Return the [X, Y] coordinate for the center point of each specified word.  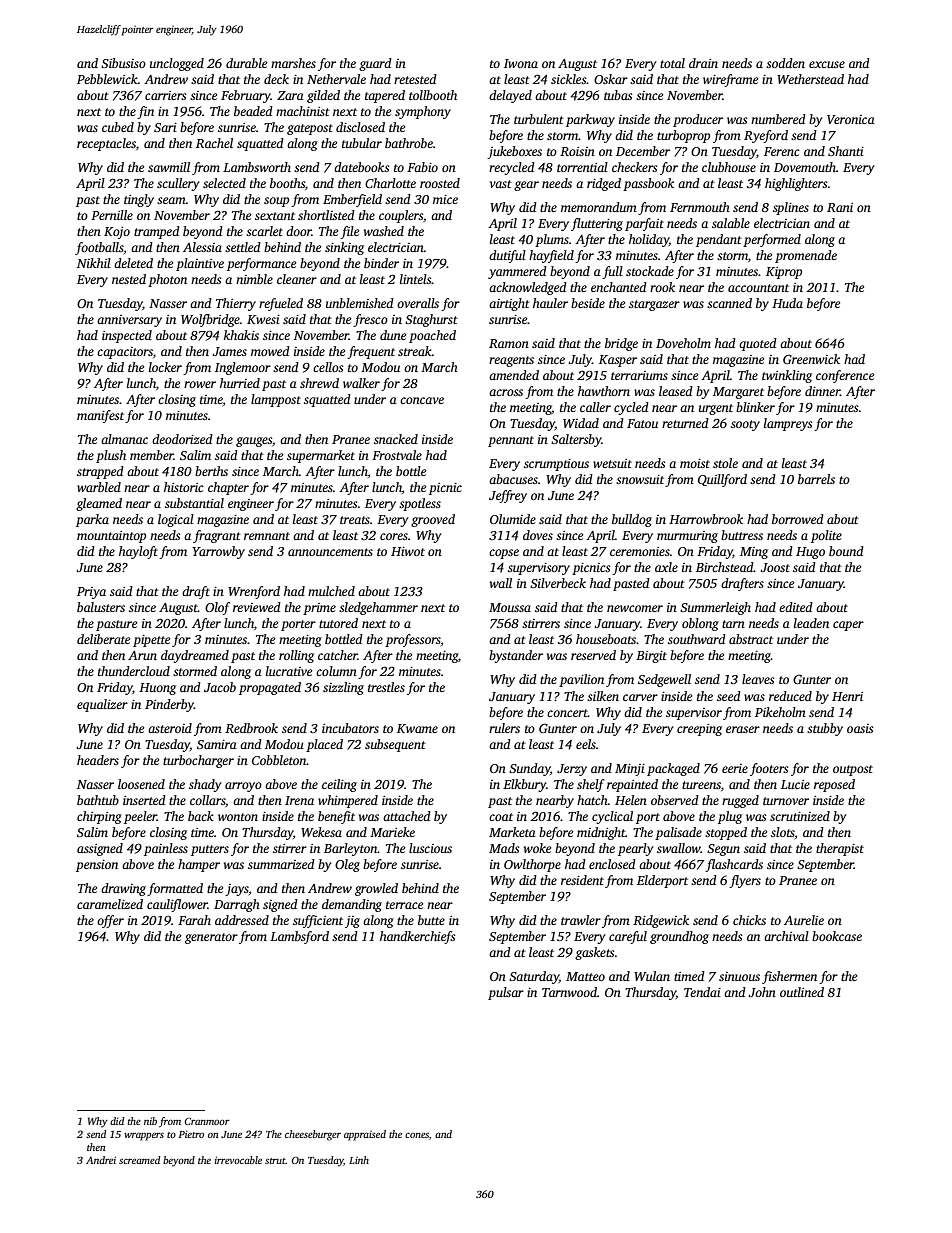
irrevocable [238, 1160]
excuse [827, 64]
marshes [293, 63]
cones [417, 1135]
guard [375, 64]
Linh [359, 1160]
